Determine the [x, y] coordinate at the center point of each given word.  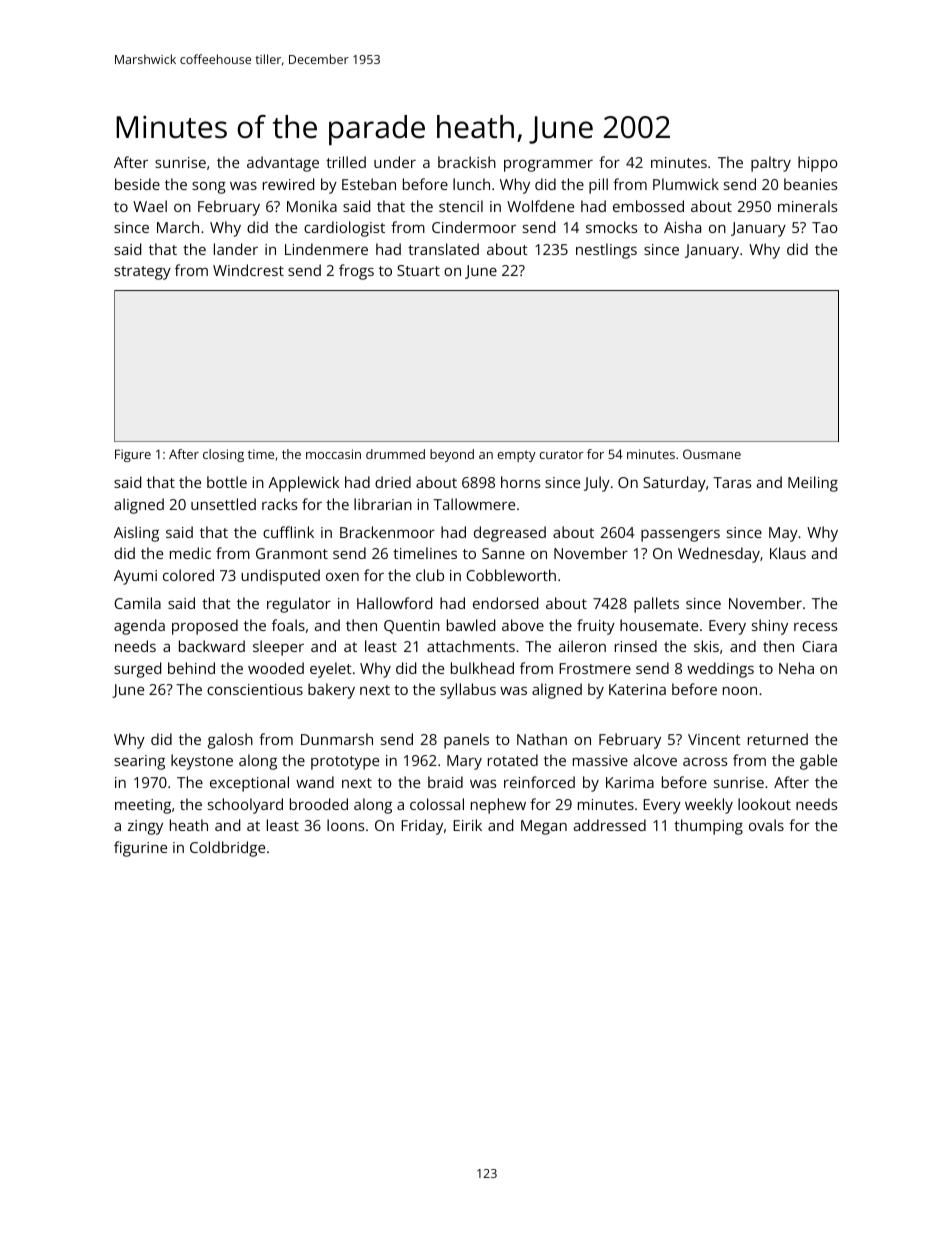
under [395, 162]
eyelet [331, 670]
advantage [283, 164]
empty [516, 456]
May [783, 534]
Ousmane [712, 454]
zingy [145, 827]
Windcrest [248, 270]
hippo [818, 164]
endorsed [505, 603]
